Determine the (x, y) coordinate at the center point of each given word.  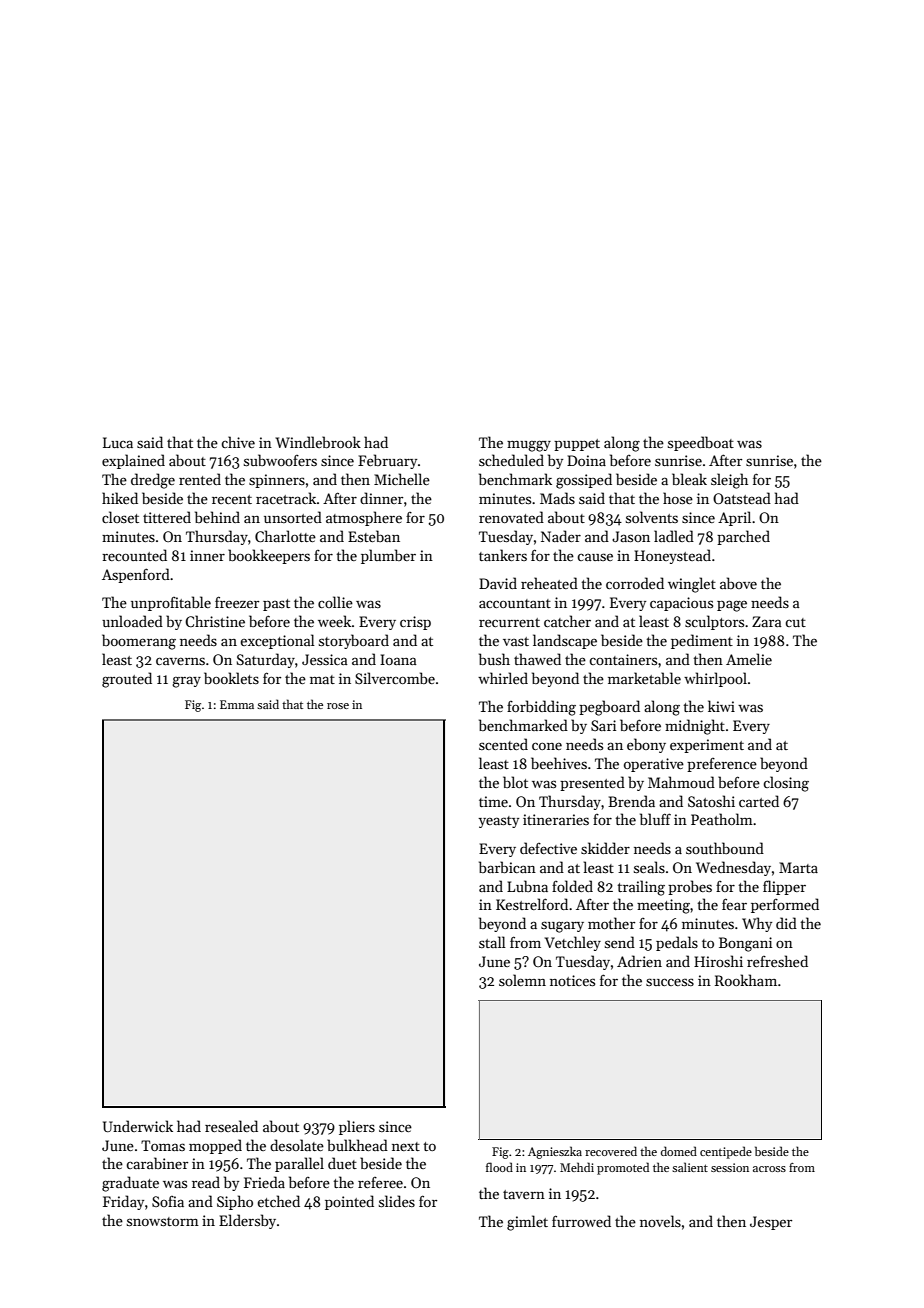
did (786, 923)
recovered (611, 1151)
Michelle (402, 479)
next (406, 1146)
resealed (231, 1126)
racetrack (286, 498)
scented (503, 744)
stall (492, 942)
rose (338, 706)
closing (786, 784)
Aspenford (136, 575)
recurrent (509, 622)
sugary (562, 927)
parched (743, 537)
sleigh (729, 481)
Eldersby (247, 1221)
